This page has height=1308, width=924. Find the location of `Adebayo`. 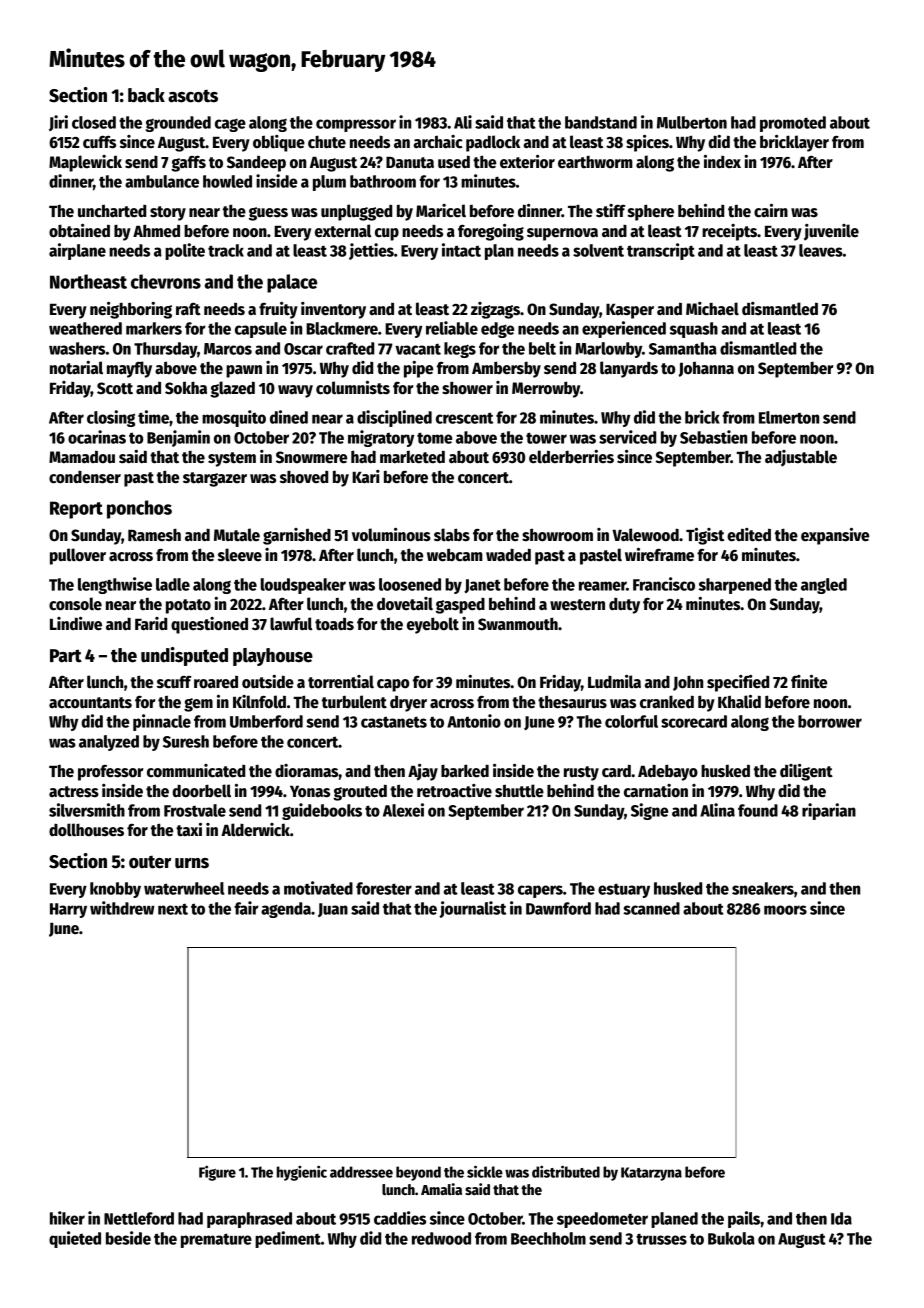

Adebayo is located at coordinates (668, 772).
